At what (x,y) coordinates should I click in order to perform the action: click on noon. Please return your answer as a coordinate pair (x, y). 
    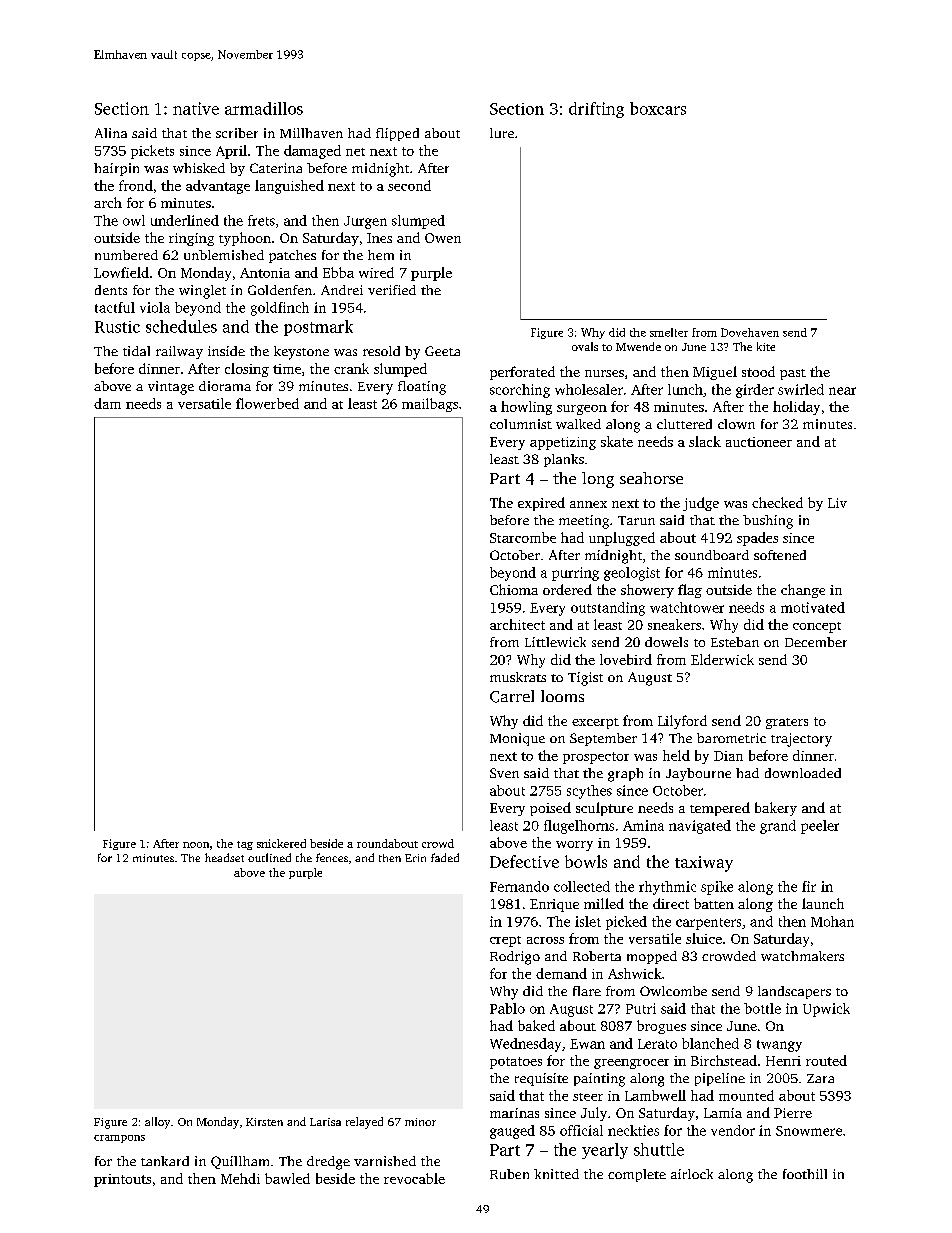
    Looking at the image, I should click on (196, 845).
